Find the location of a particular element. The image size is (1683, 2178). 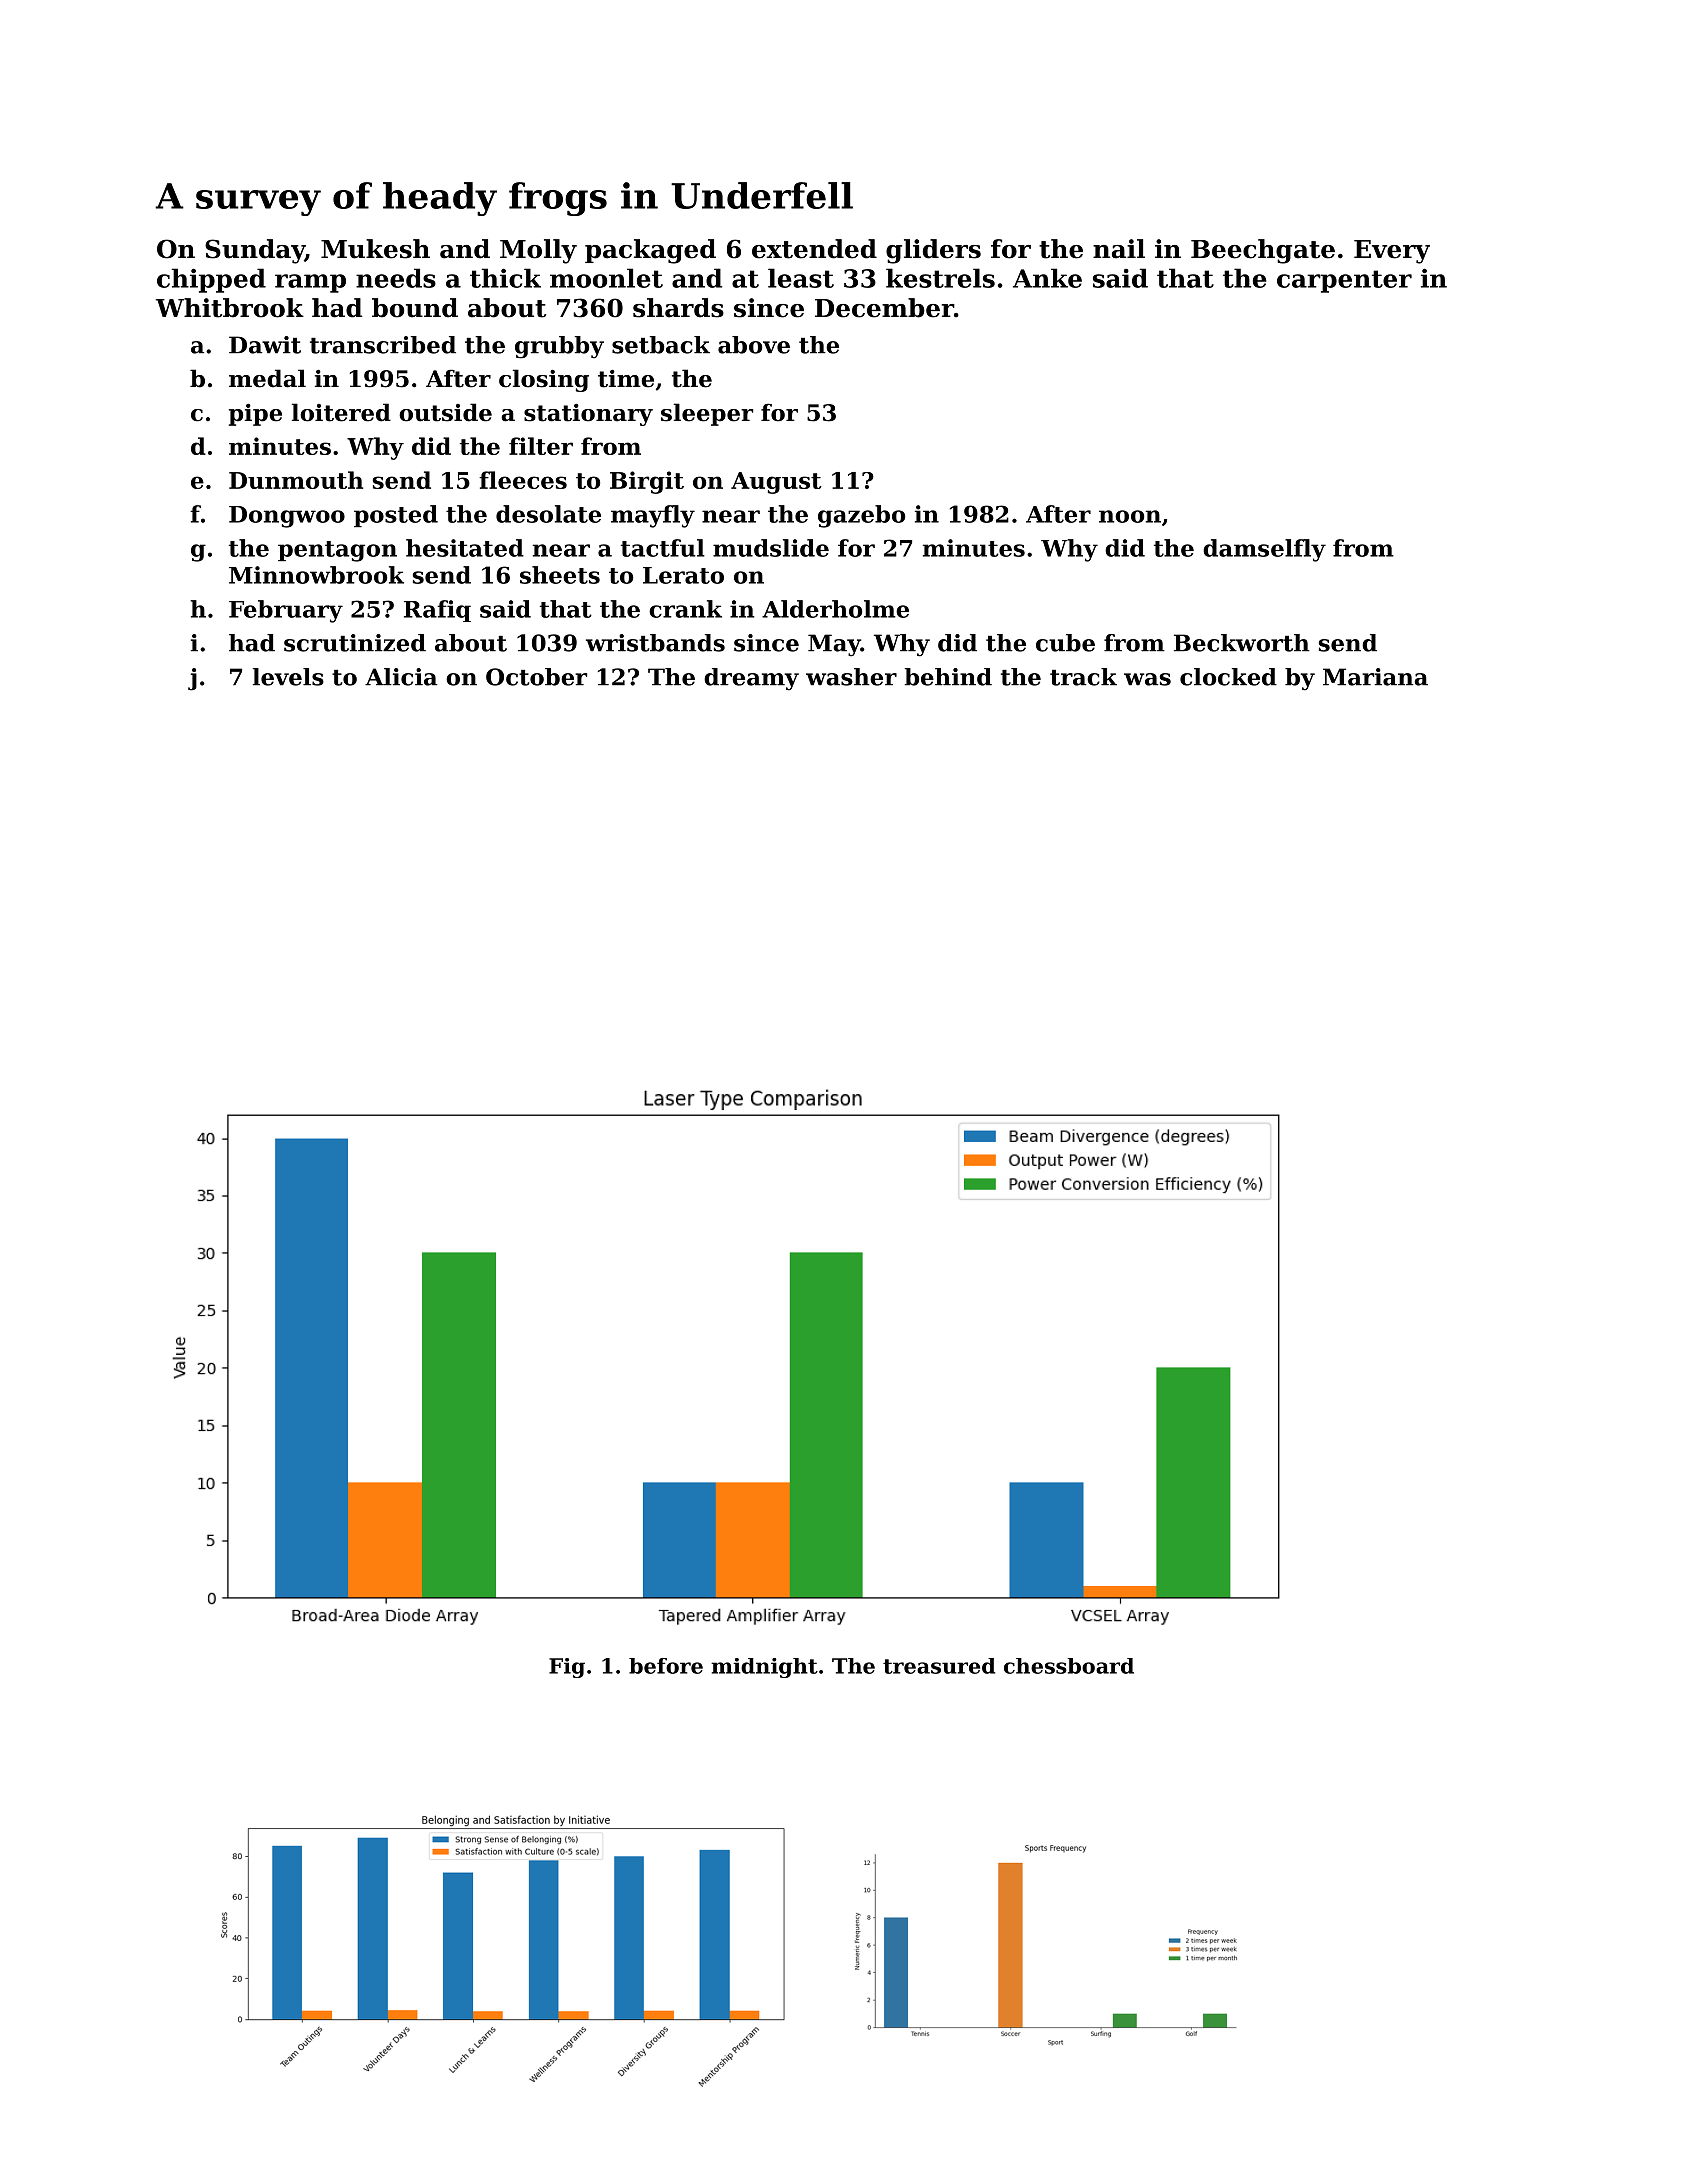

extended is located at coordinates (814, 249).
